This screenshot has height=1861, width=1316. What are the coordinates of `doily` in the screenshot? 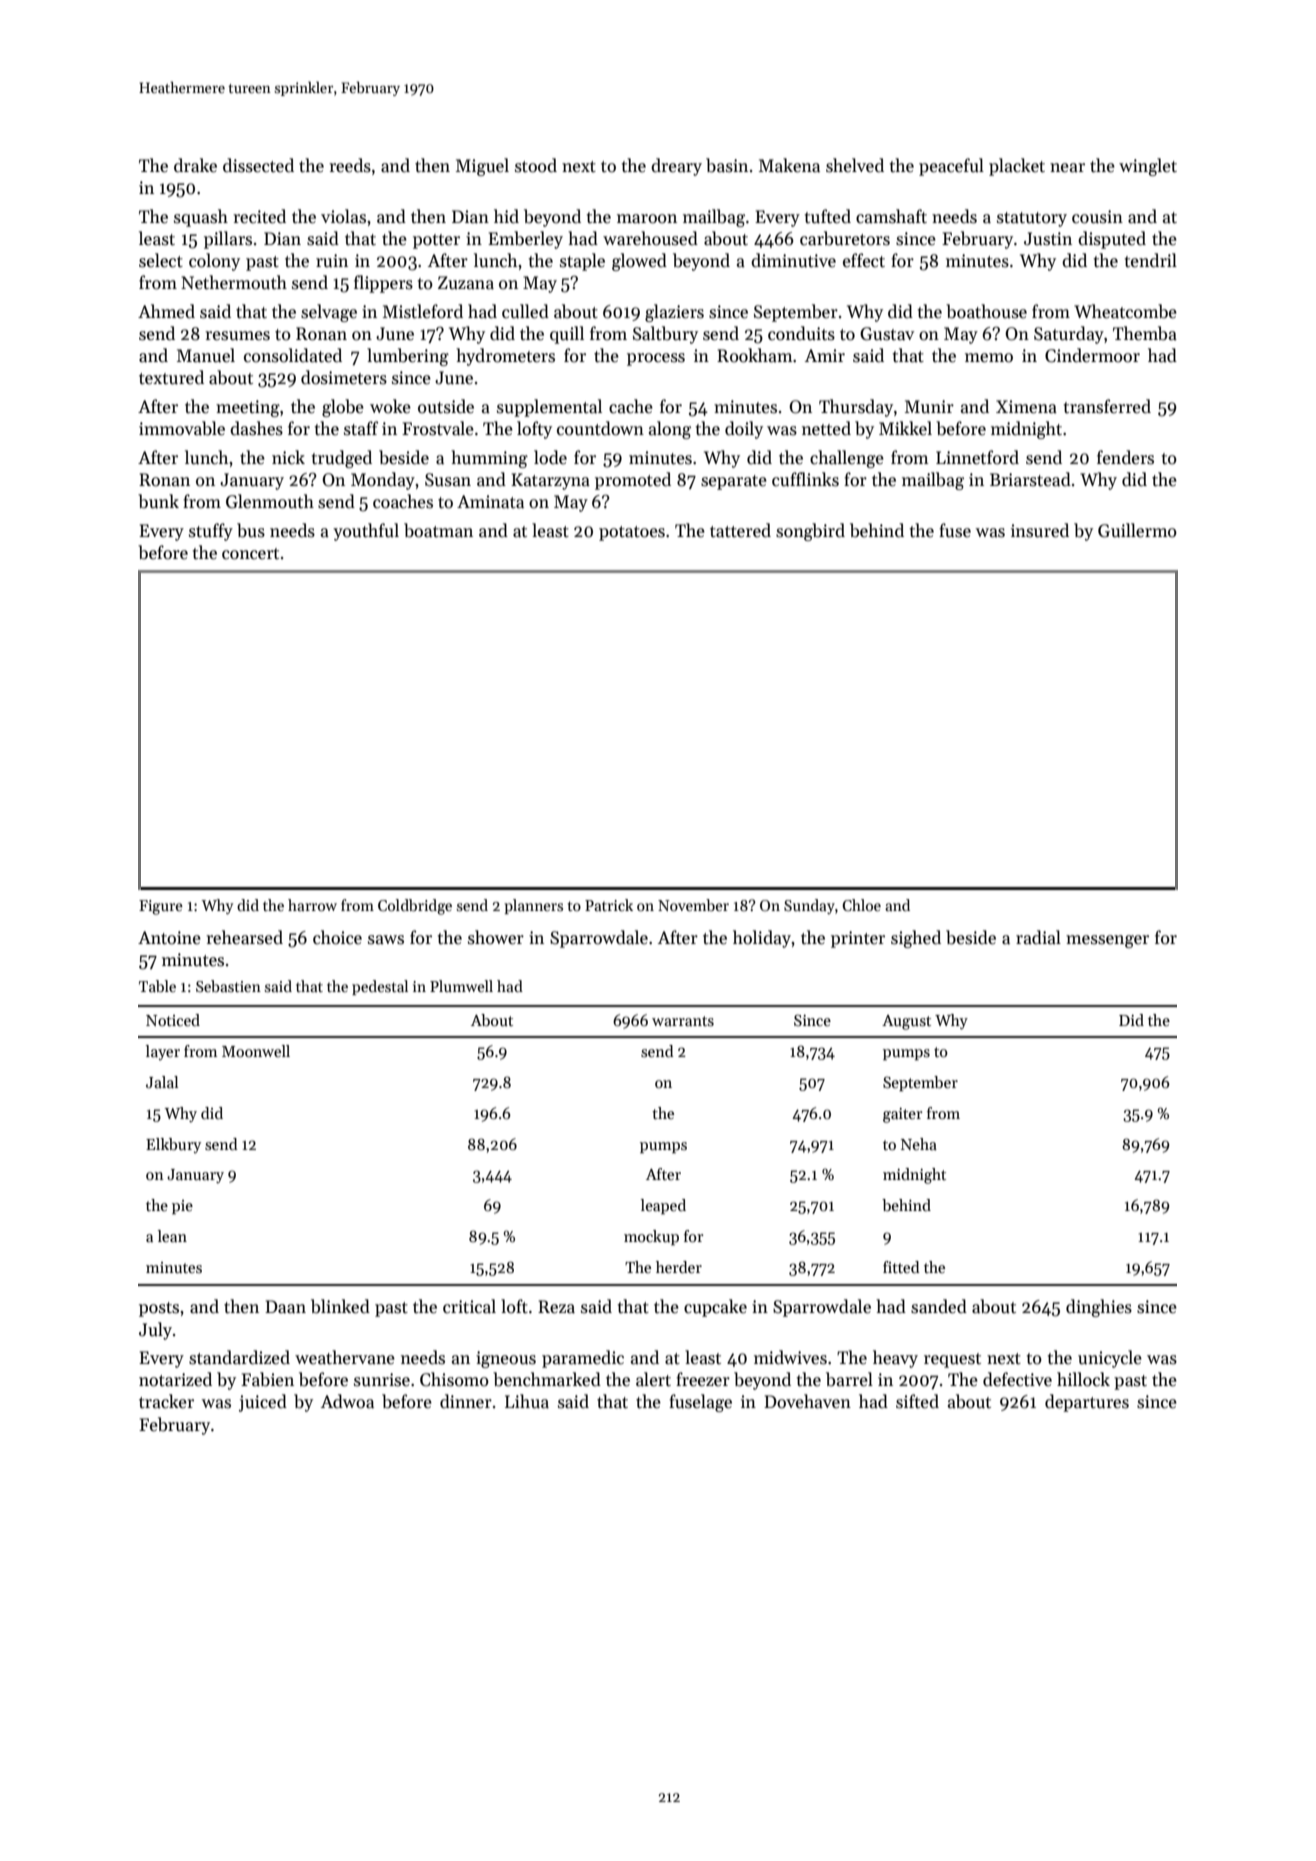 It's located at (744, 430).
